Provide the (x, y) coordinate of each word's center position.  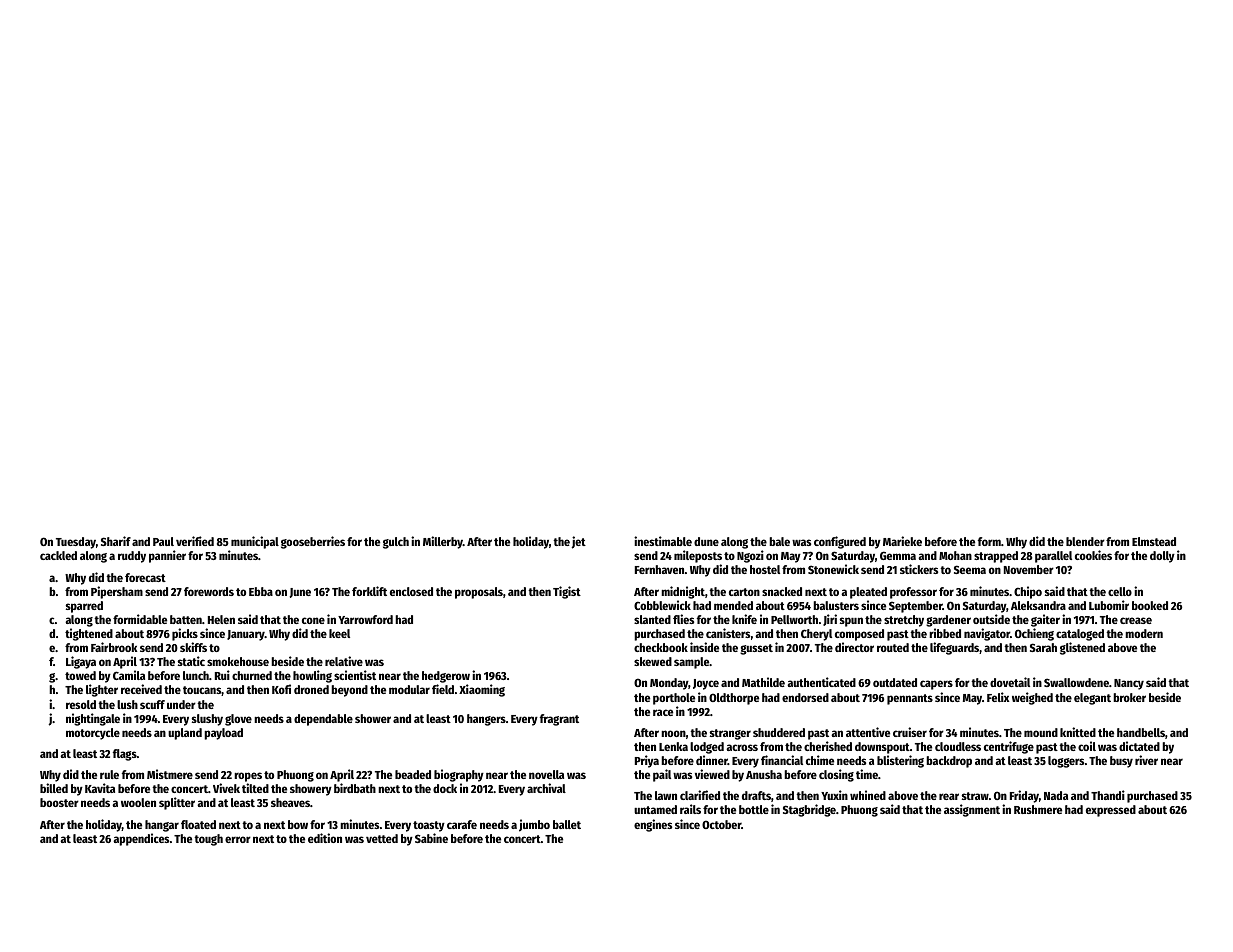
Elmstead (1154, 541)
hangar (162, 826)
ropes (248, 777)
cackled (58, 555)
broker (1129, 697)
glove (238, 720)
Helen (221, 619)
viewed (712, 774)
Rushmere (1038, 809)
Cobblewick (662, 605)
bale (779, 541)
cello (1120, 591)
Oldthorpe (734, 699)
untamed (655, 809)
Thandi (1108, 795)
